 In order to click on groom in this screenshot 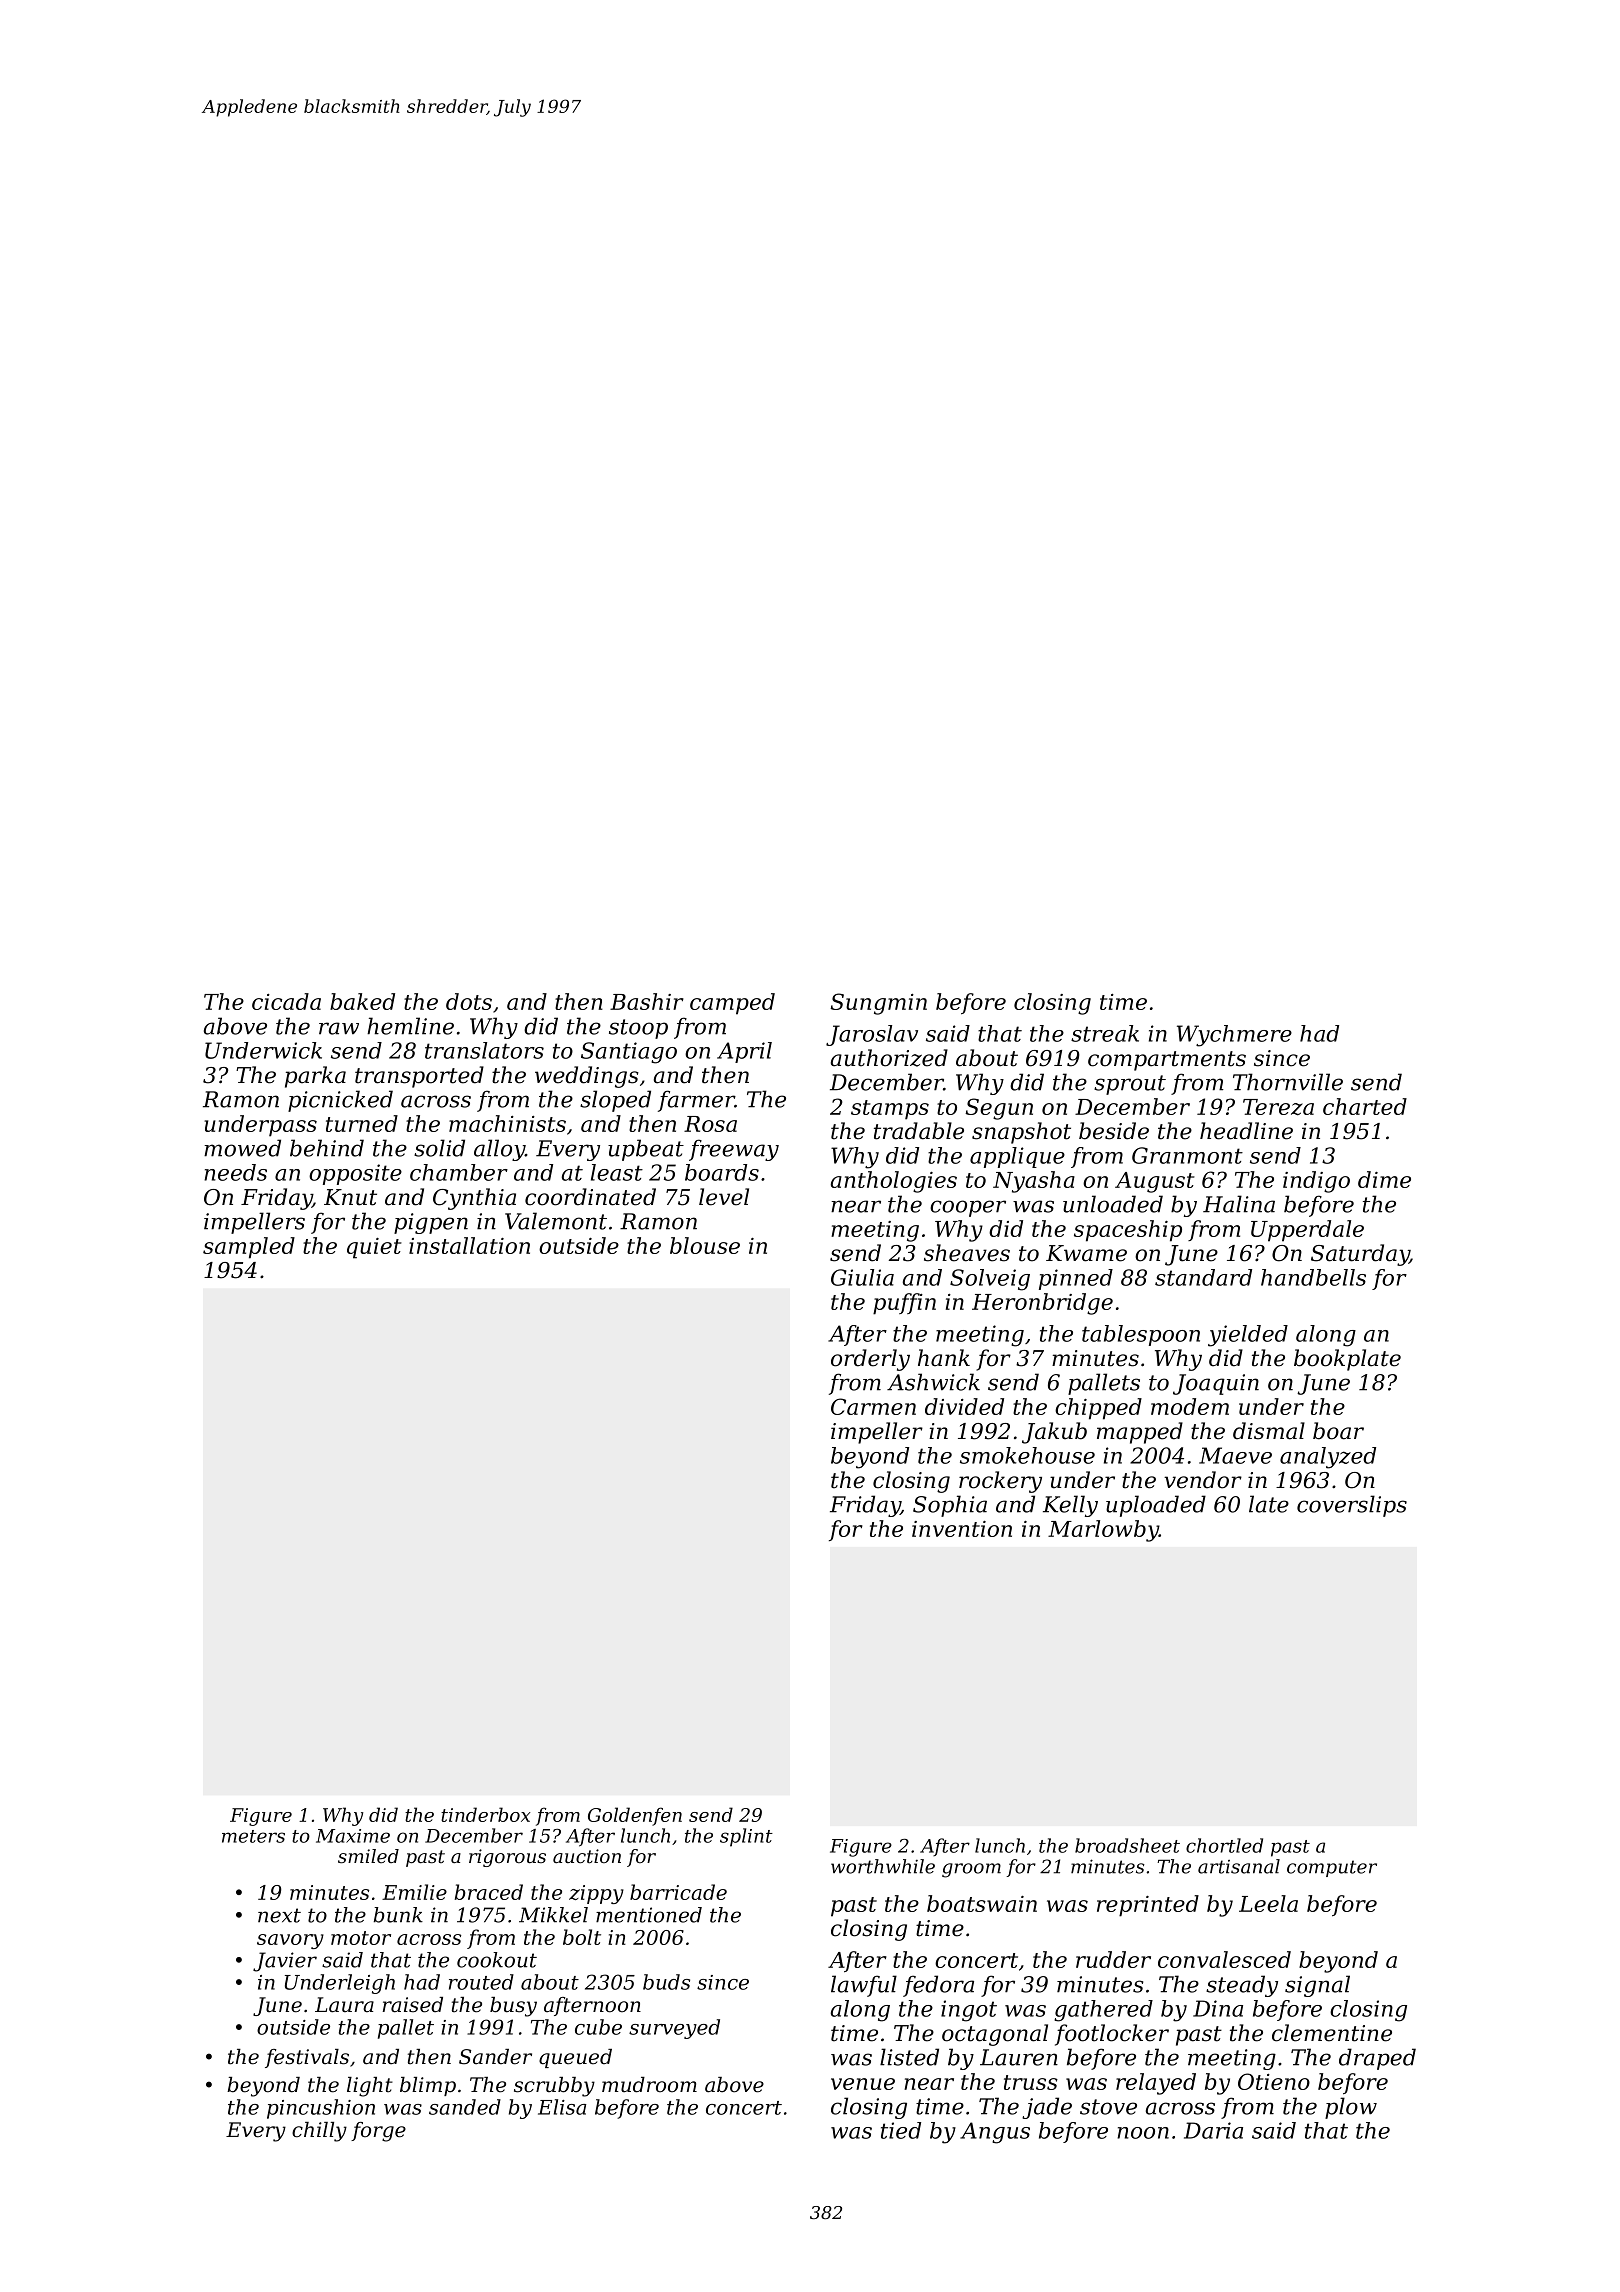, I will do `click(971, 1870)`.
